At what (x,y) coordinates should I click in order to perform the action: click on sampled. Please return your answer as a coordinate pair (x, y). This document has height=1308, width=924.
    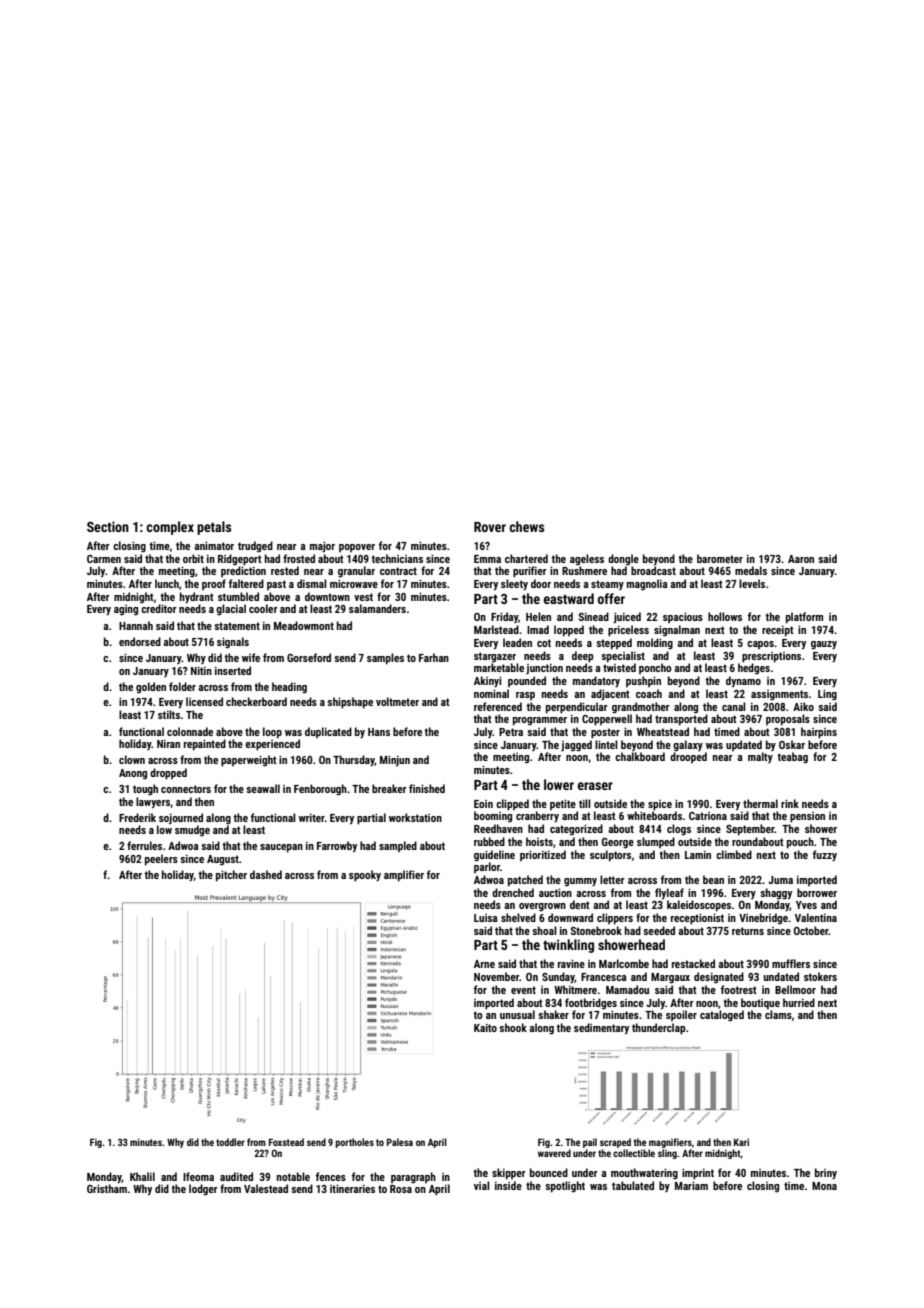
    Looking at the image, I should click on (398, 846).
